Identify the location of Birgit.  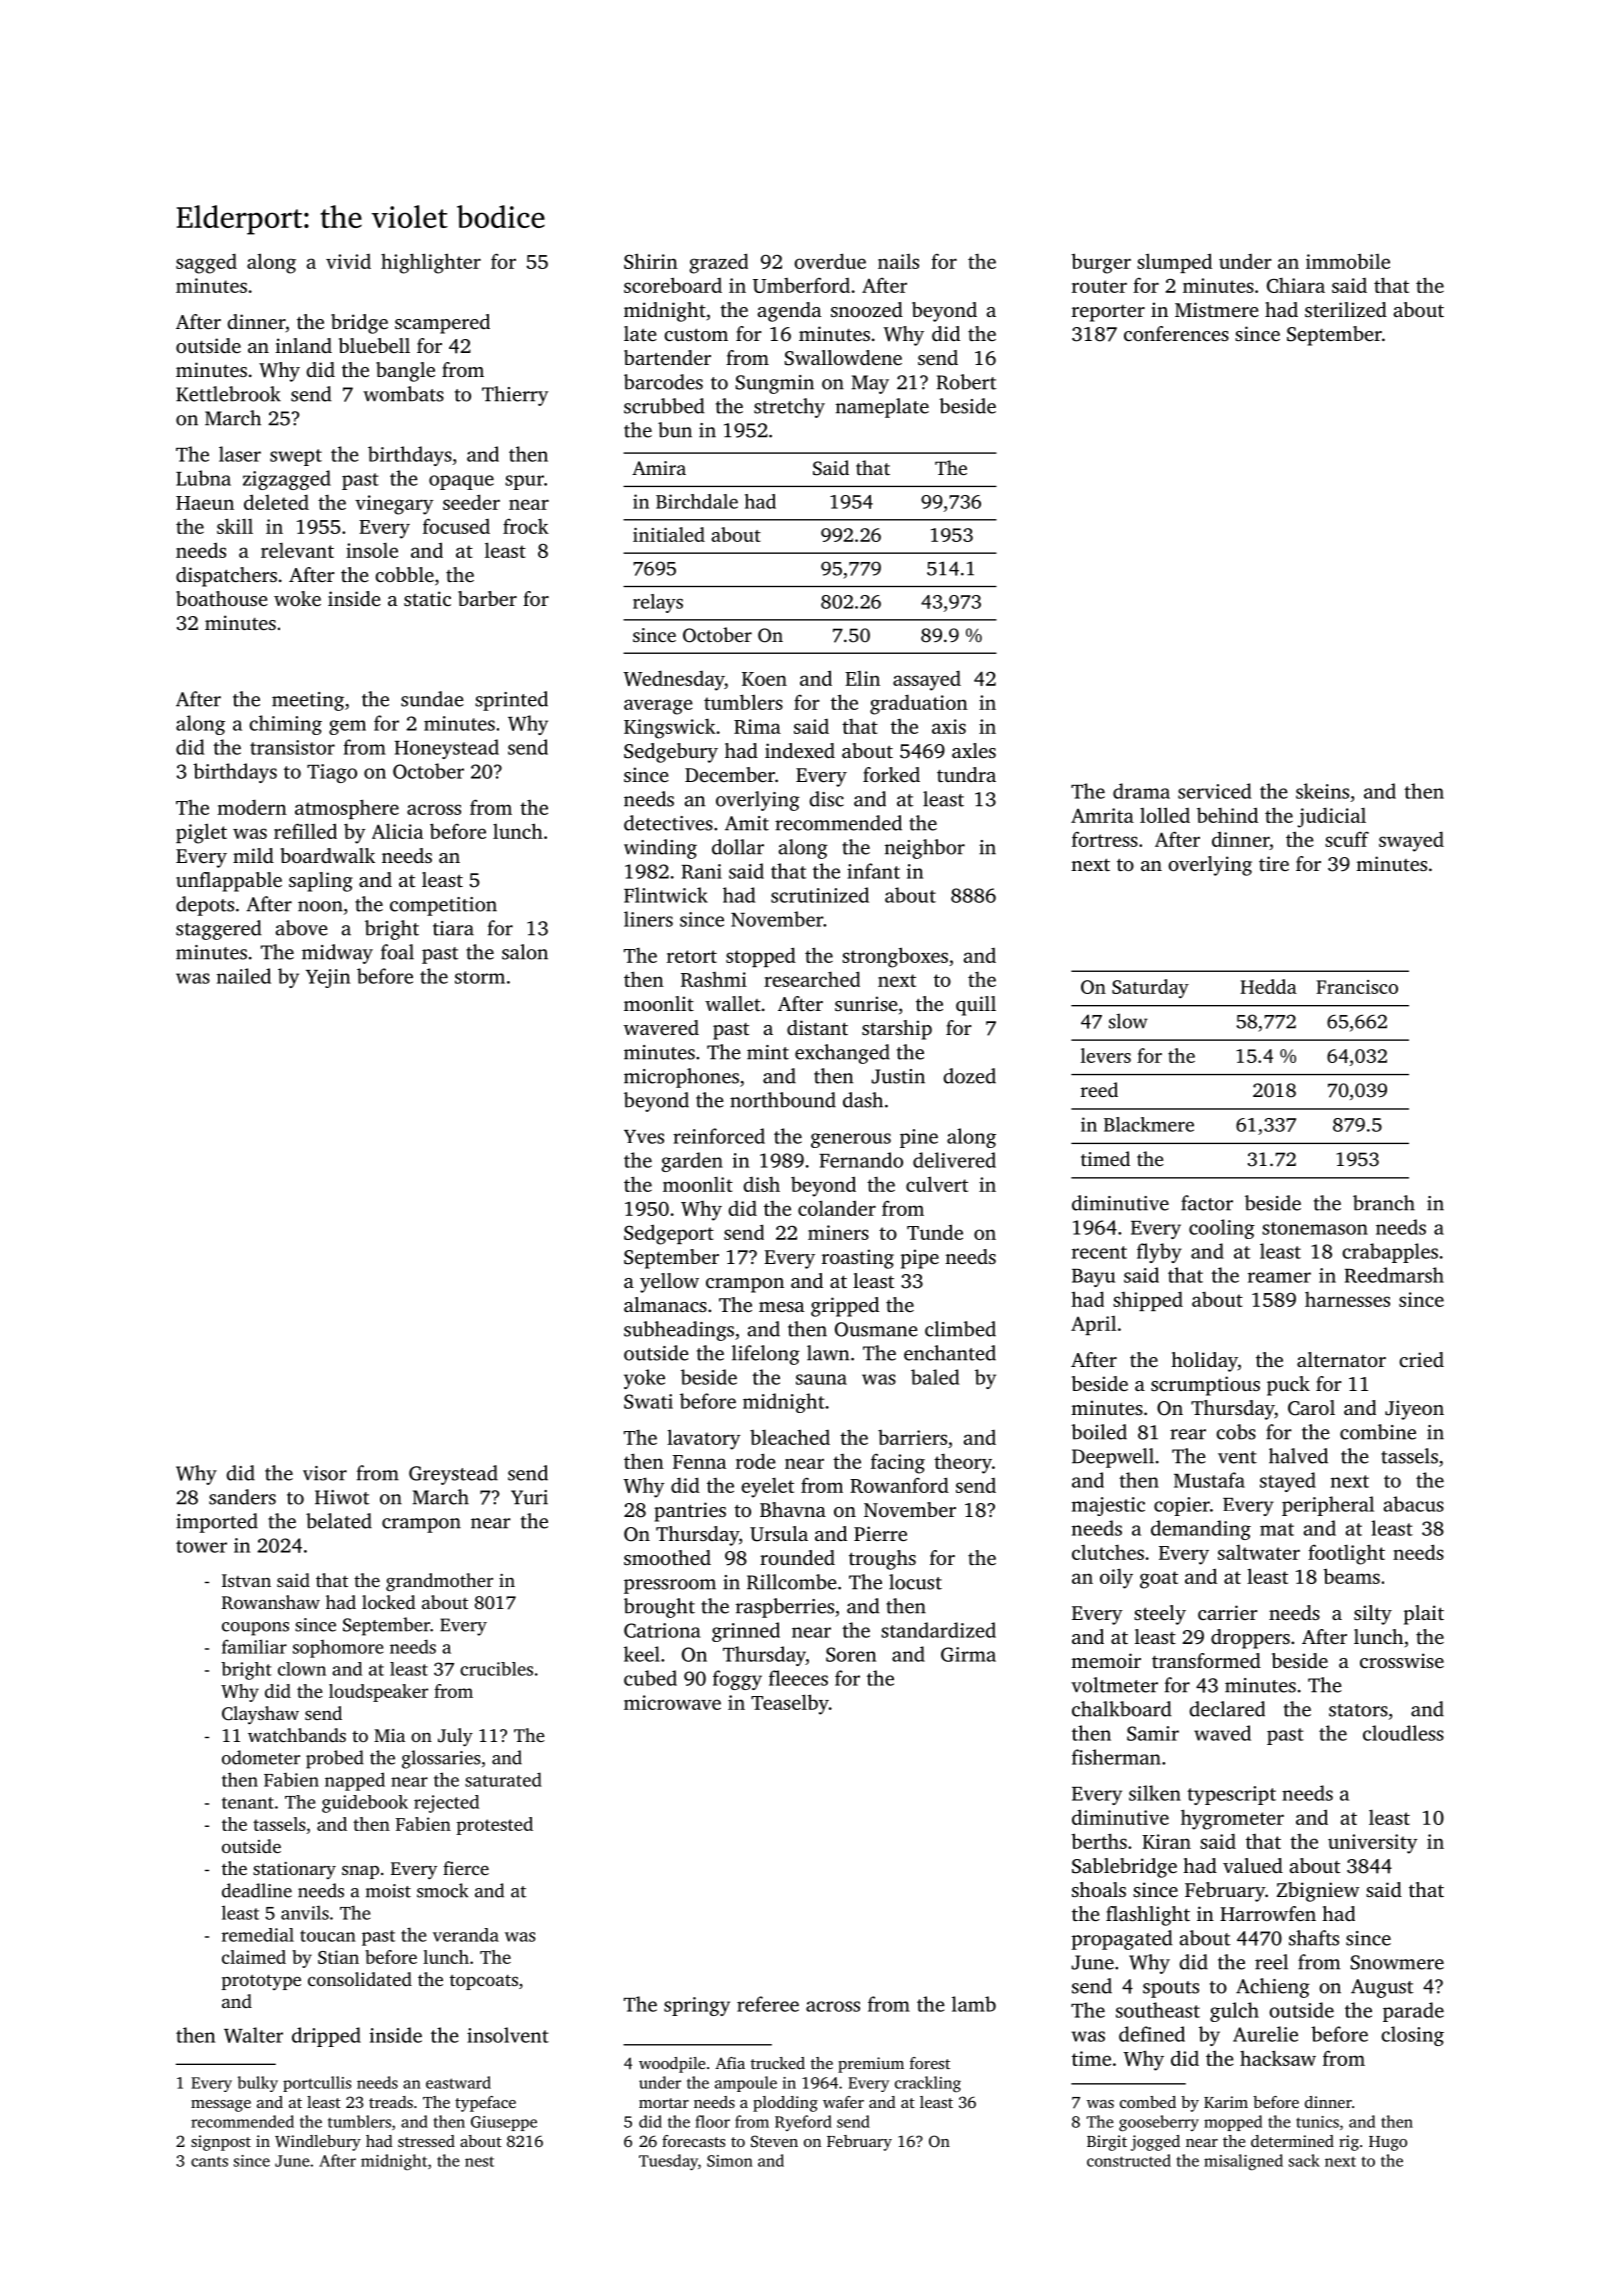
(1107, 2143).
